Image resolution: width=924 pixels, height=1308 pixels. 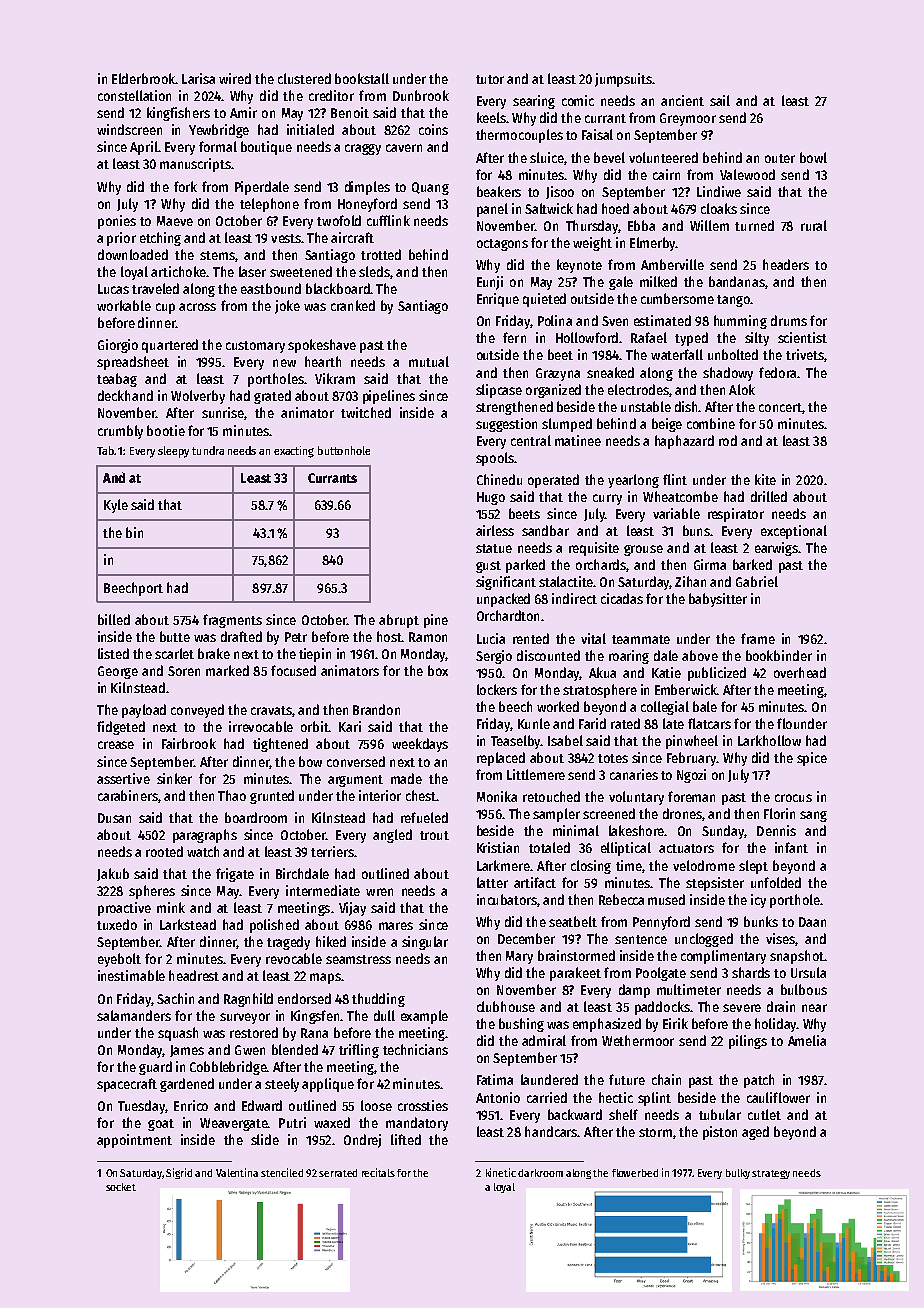 I want to click on appointment, so click(x=134, y=1141).
